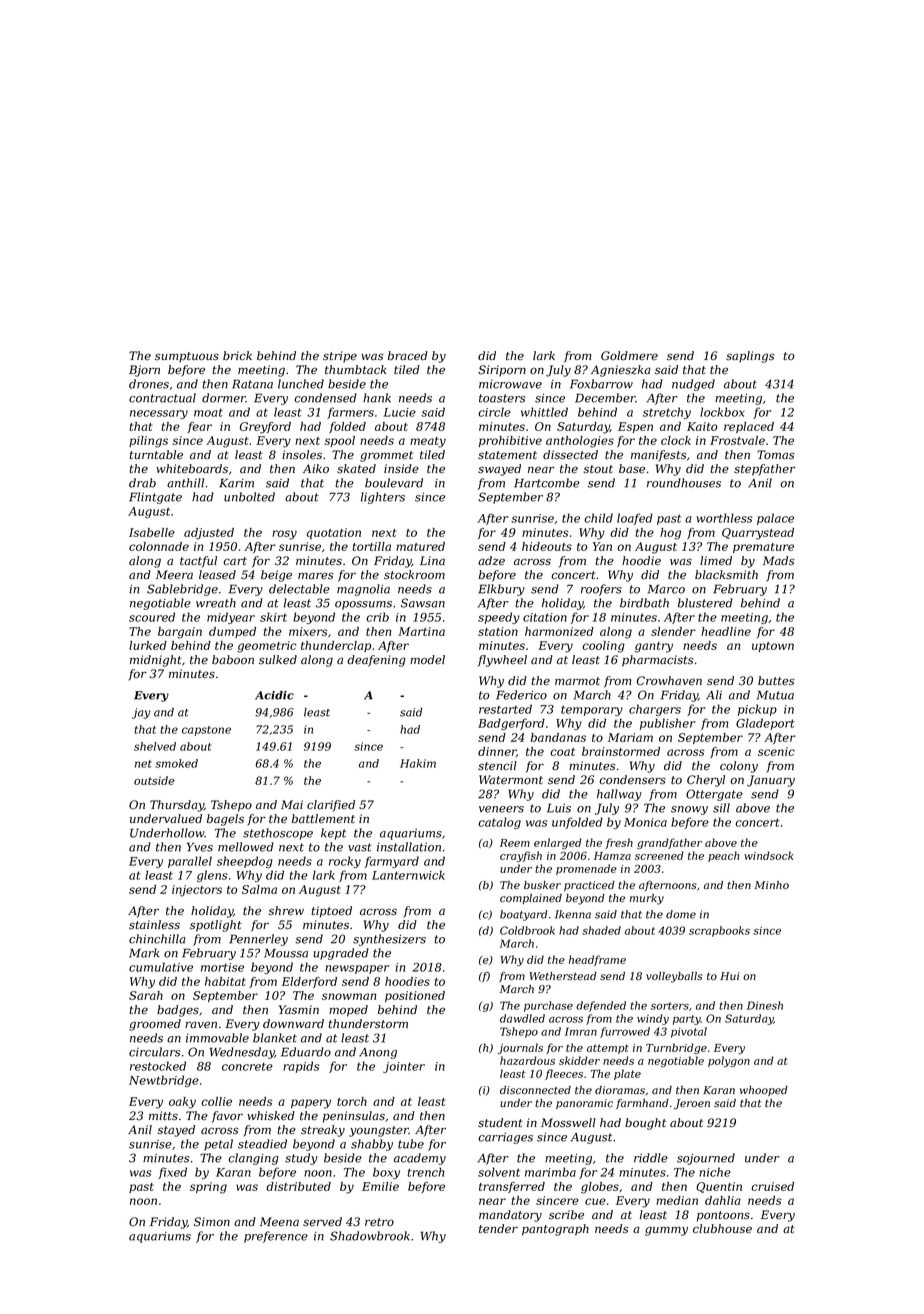  Describe the element at coordinates (142, 483) in the image. I see `drab` at that location.
